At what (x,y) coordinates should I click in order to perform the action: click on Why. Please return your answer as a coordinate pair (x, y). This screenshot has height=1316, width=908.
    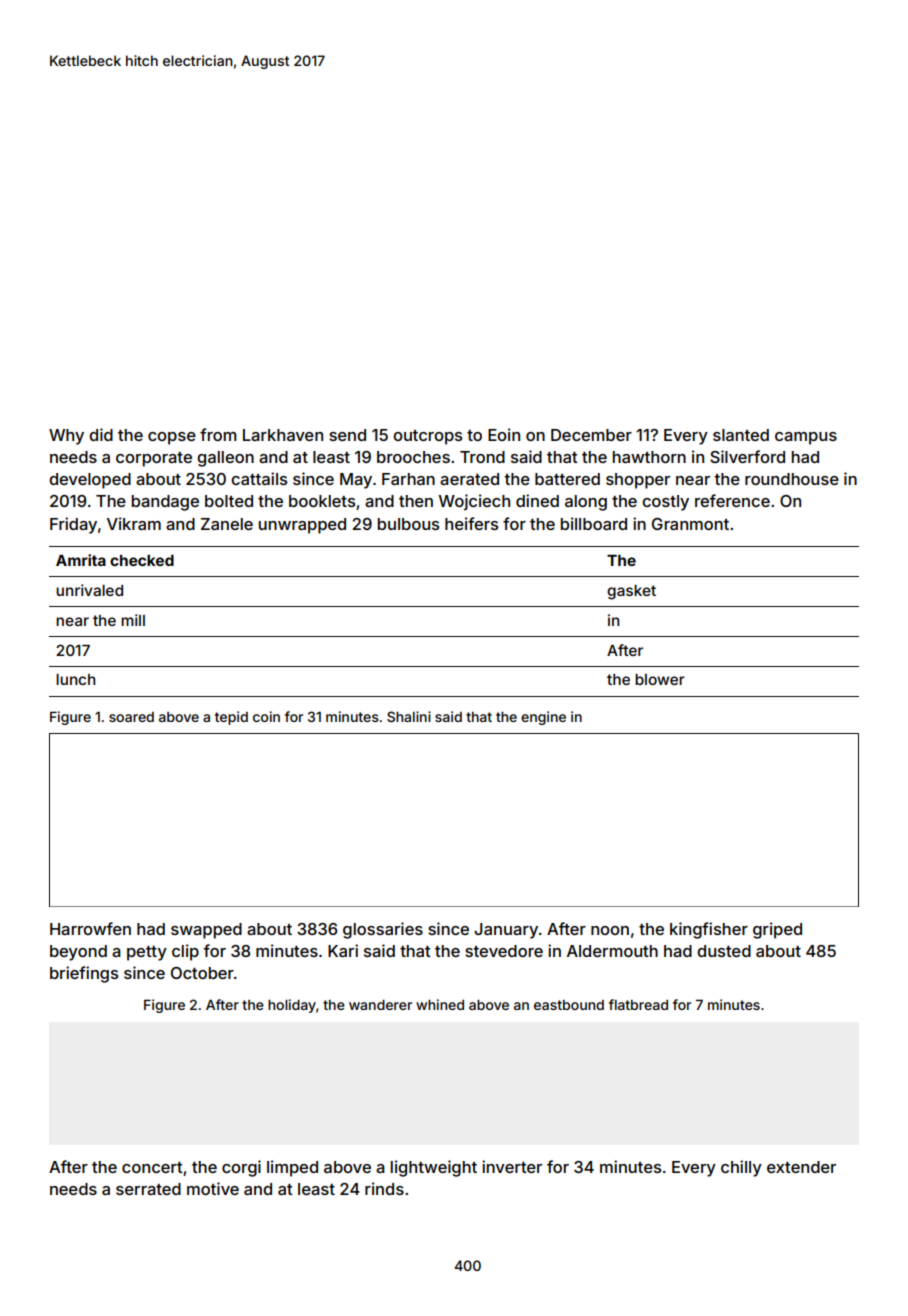
    Looking at the image, I should click on (66, 437).
